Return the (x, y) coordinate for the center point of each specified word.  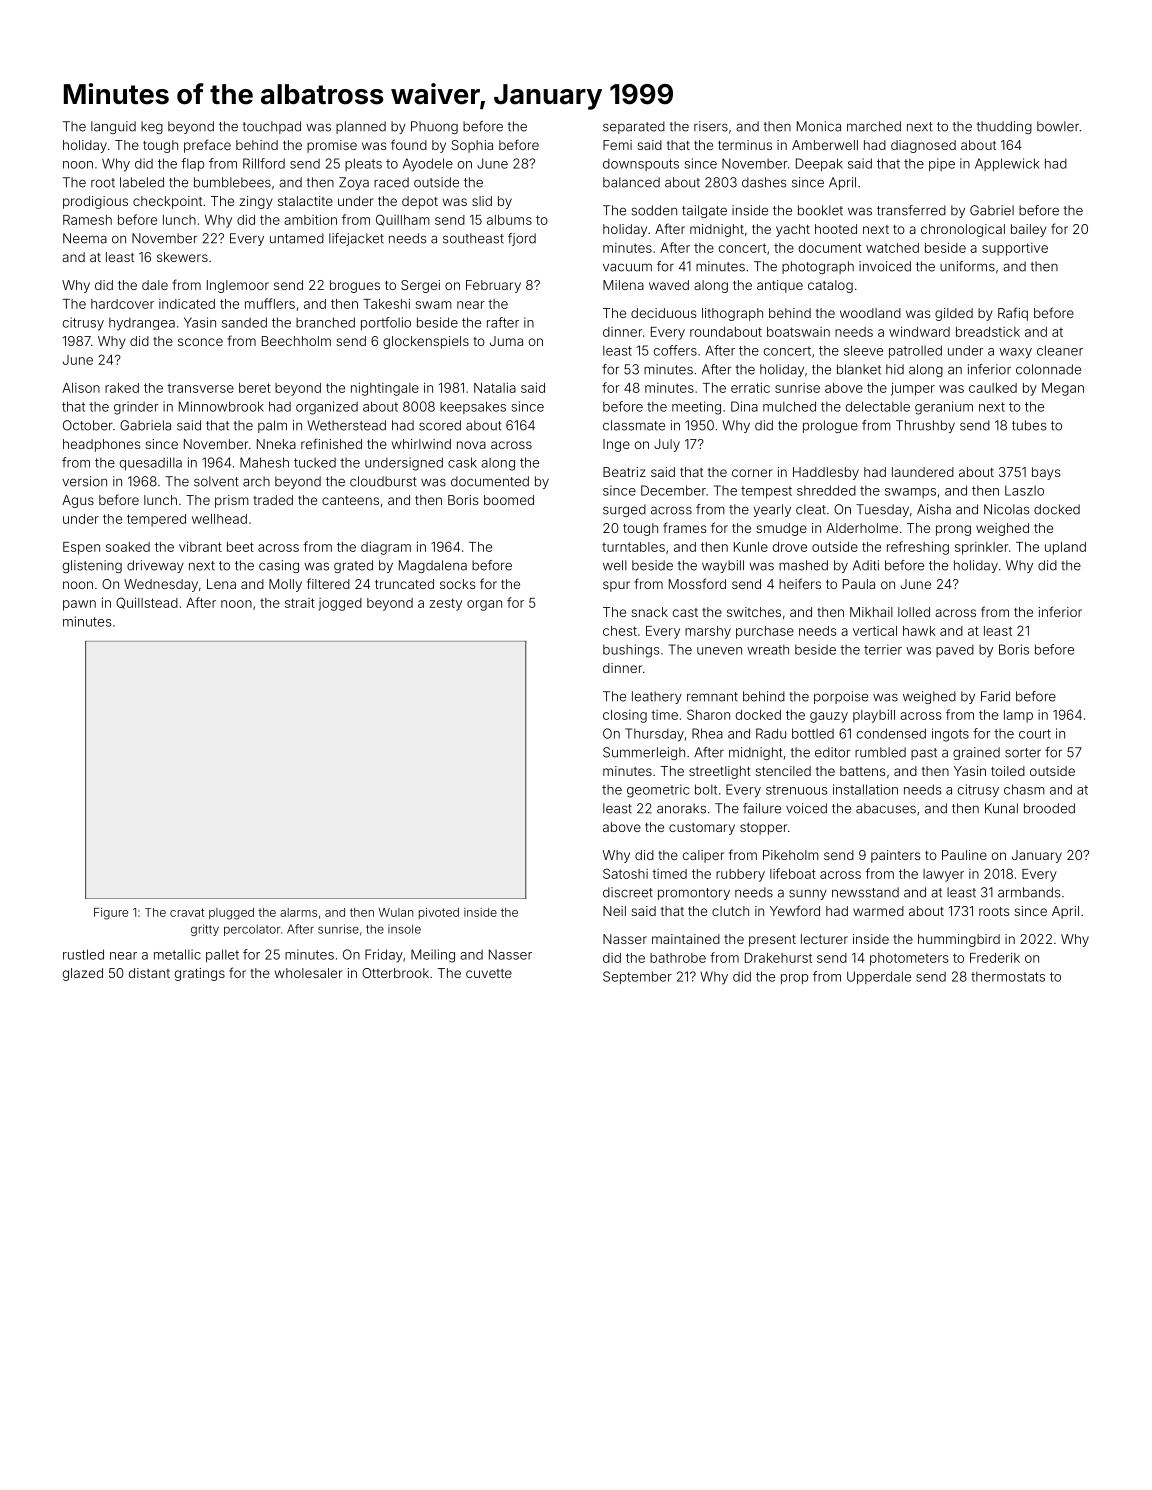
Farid (995, 696)
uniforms (967, 266)
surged (624, 510)
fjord (522, 239)
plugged (231, 914)
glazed (83, 974)
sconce (200, 342)
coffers (675, 350)
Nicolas (1007, 509)
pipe (942, 164)
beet (240, 547)
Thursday (654, 735)
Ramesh (87, 220)
